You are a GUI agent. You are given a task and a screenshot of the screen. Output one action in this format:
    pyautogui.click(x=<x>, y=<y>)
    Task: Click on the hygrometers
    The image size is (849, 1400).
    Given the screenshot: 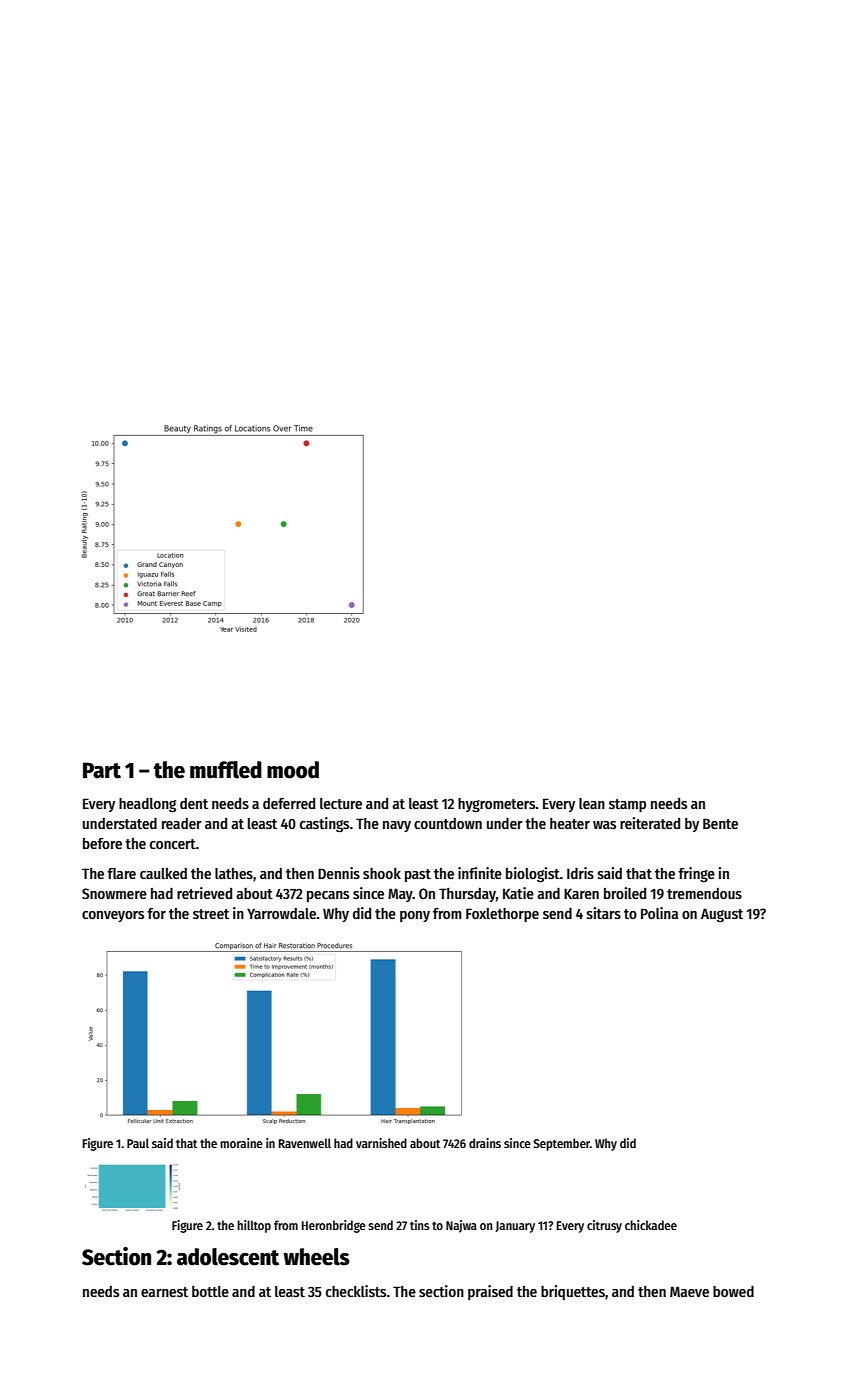 What is the action you would take?
    pyautogui.click(x=497, y=805)
